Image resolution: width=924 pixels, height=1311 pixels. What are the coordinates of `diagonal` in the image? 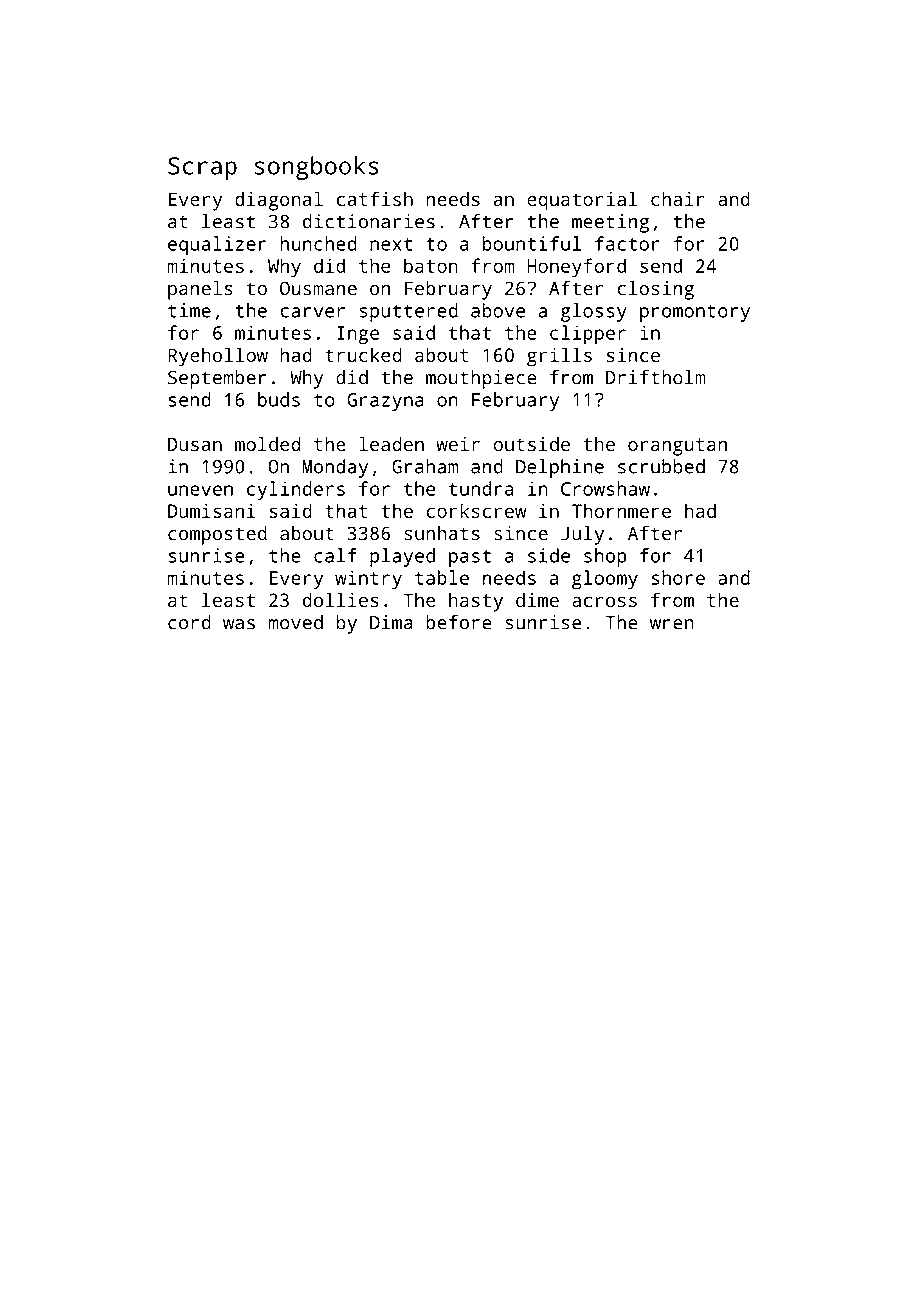 It's located at (279, 201).
